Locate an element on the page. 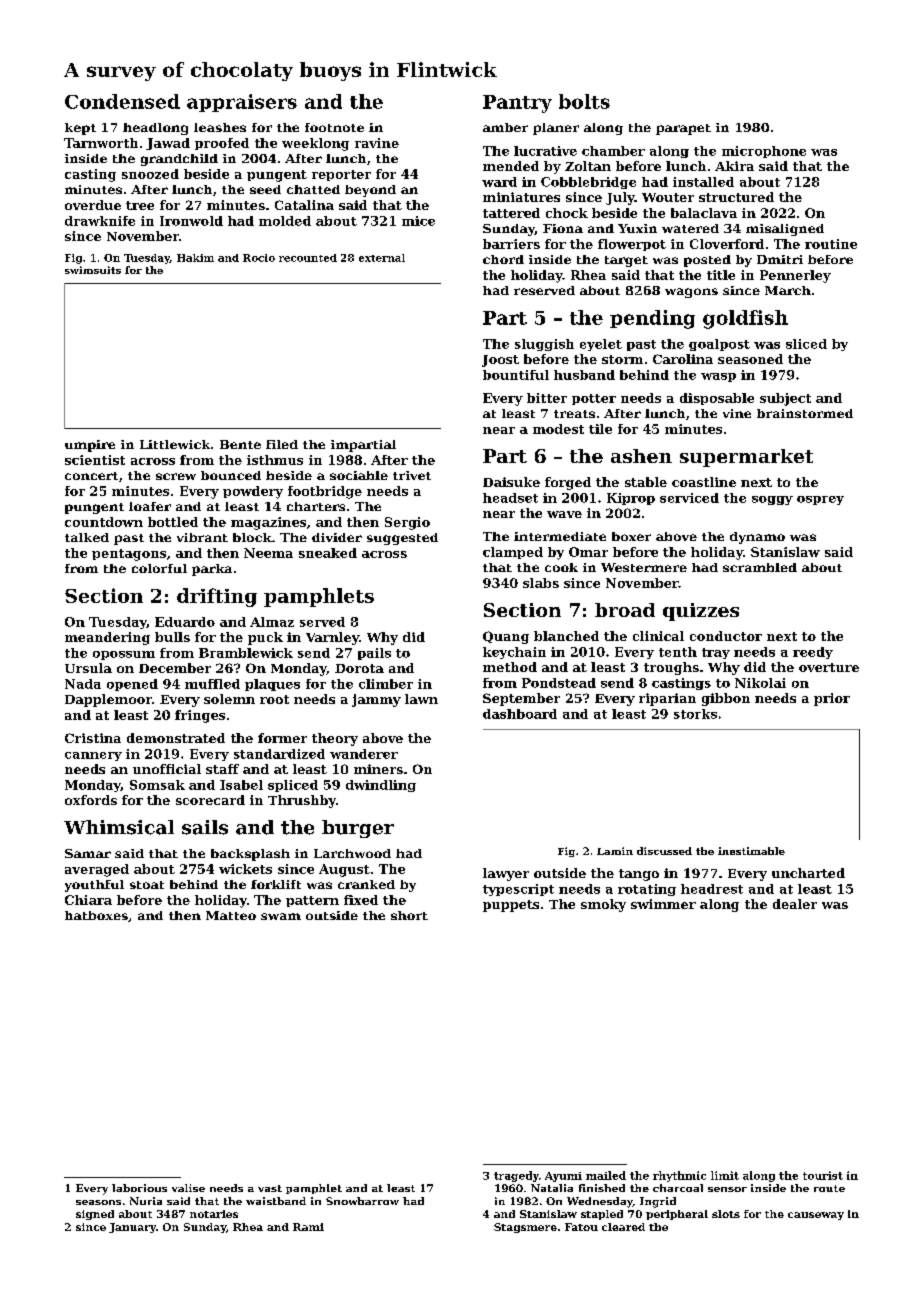 The width and height of the page is (924, 1308). appraisers is located at coordinates (242, 103).
